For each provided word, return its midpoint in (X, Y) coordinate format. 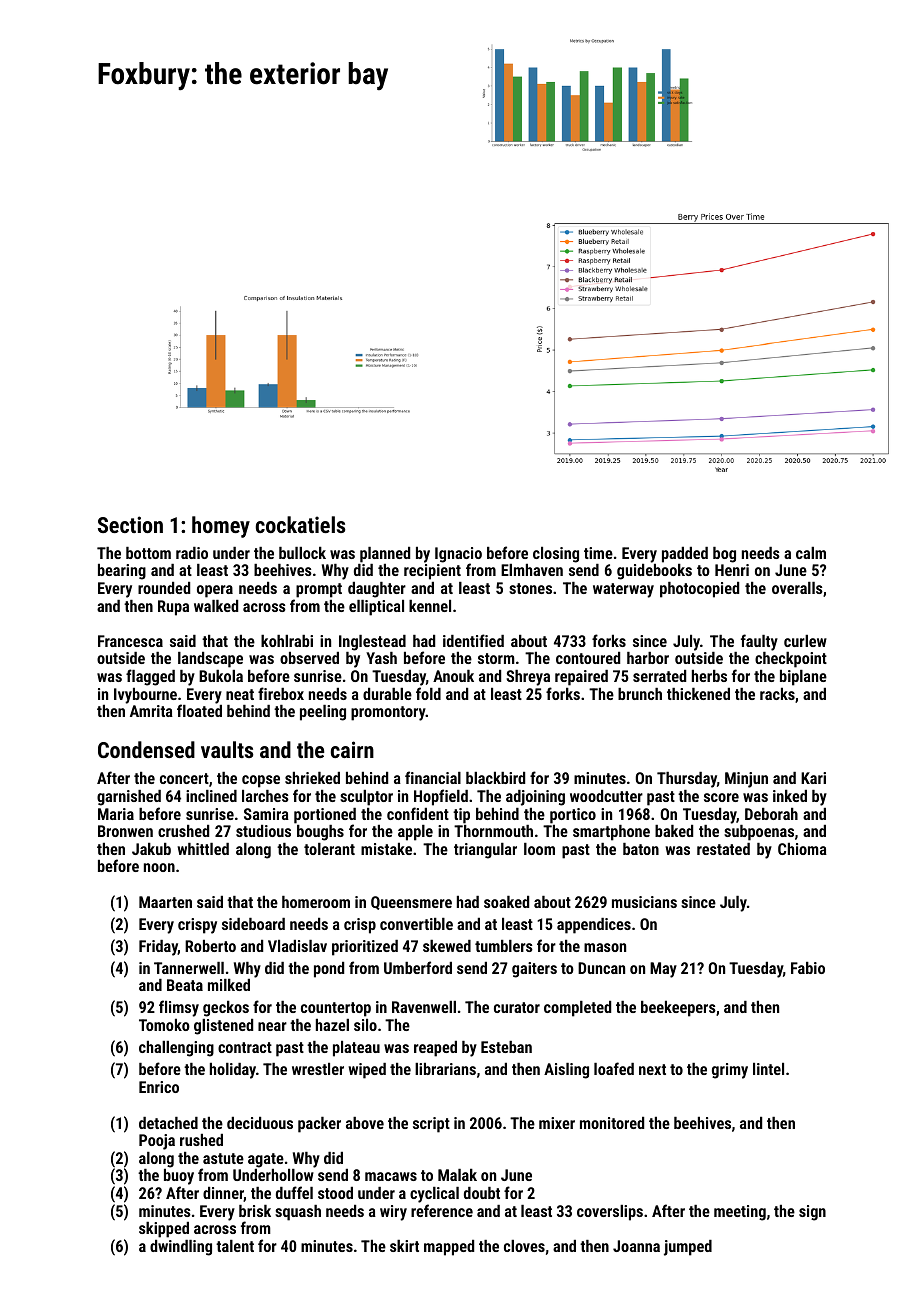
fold (428, 693)
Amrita (151, 711)
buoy (179, 1177)
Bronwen (125, 831)
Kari (813, 778)
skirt (404, 1245)
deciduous (260, 1123)
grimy (730, 1071)
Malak (457, 1174)
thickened (698, 693)
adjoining (535, 798)
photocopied (699, 590)
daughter (377, 590)
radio (192, 553)
